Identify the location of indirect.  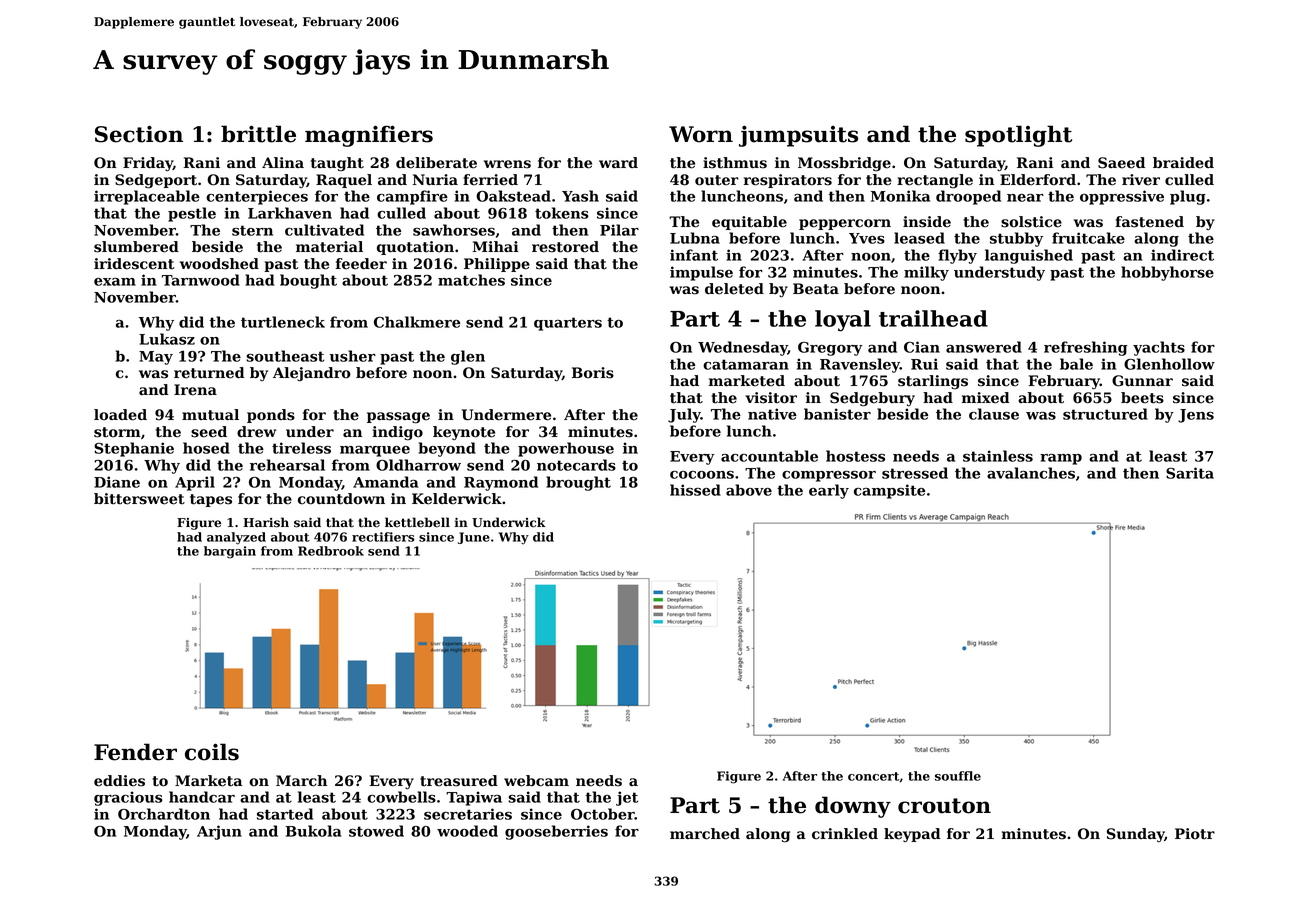
(1182, 255).
